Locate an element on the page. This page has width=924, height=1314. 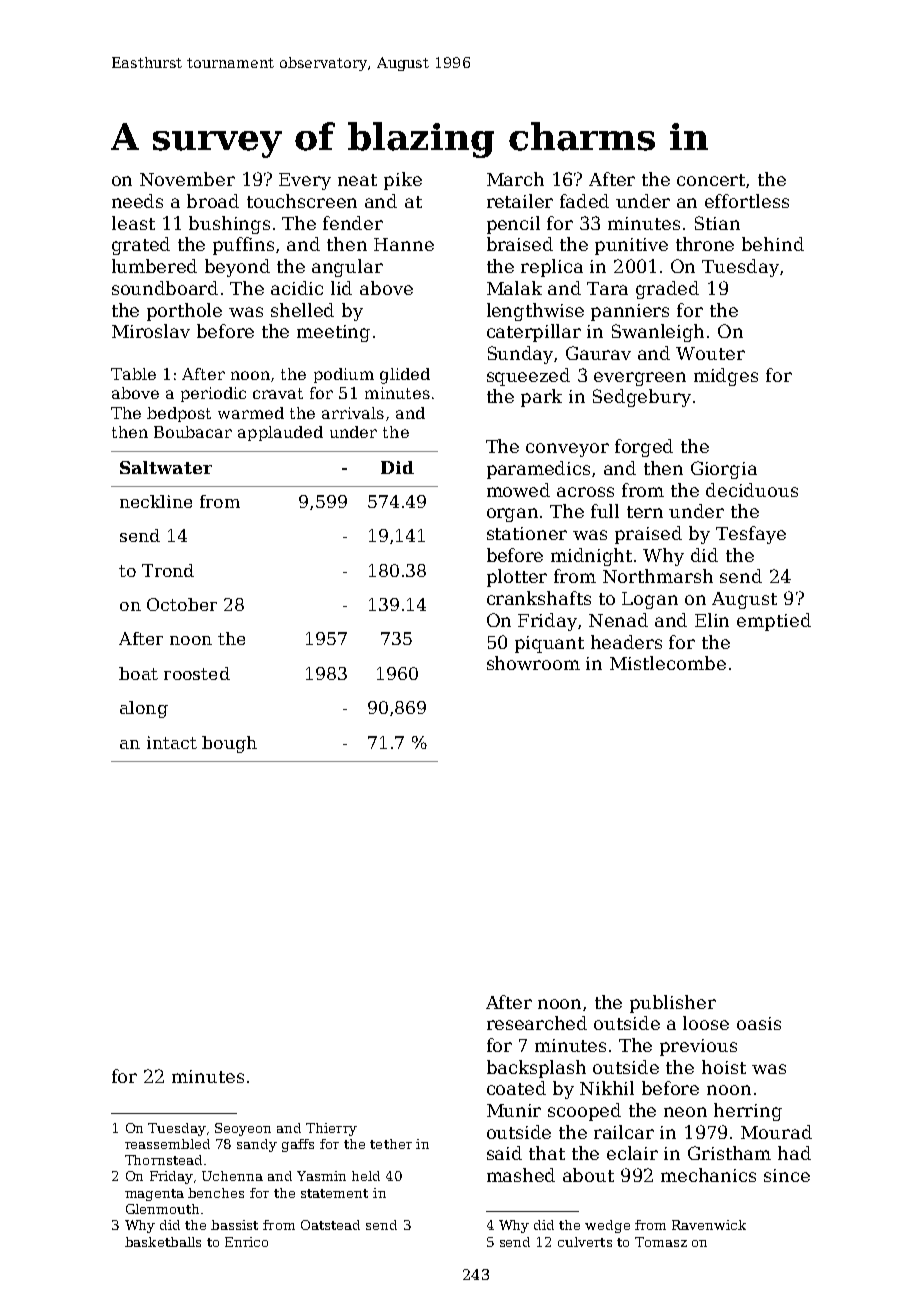
researched is located at coordinates (537, 1023).
